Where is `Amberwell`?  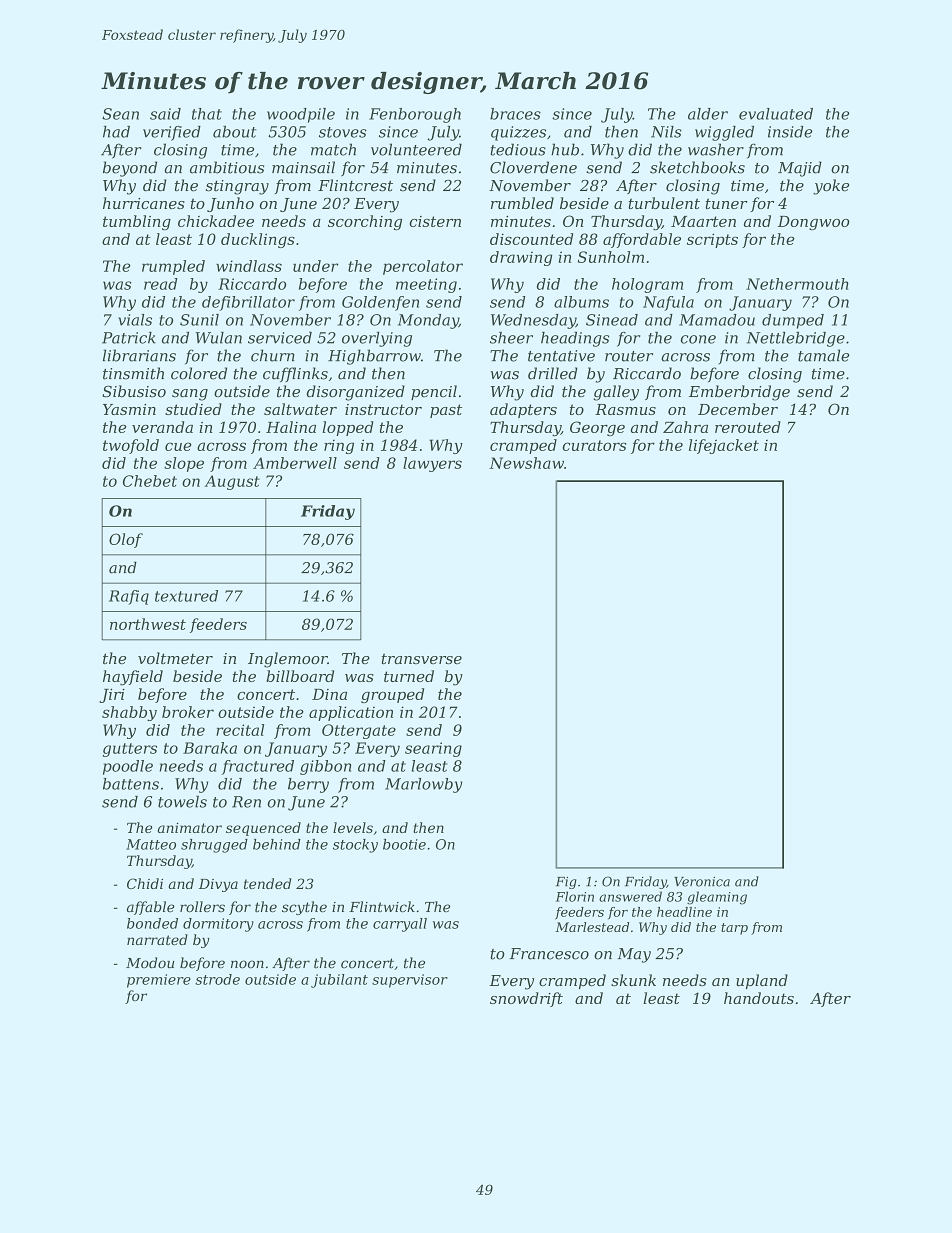 Amberwell is located at coordinates (295, 463).
